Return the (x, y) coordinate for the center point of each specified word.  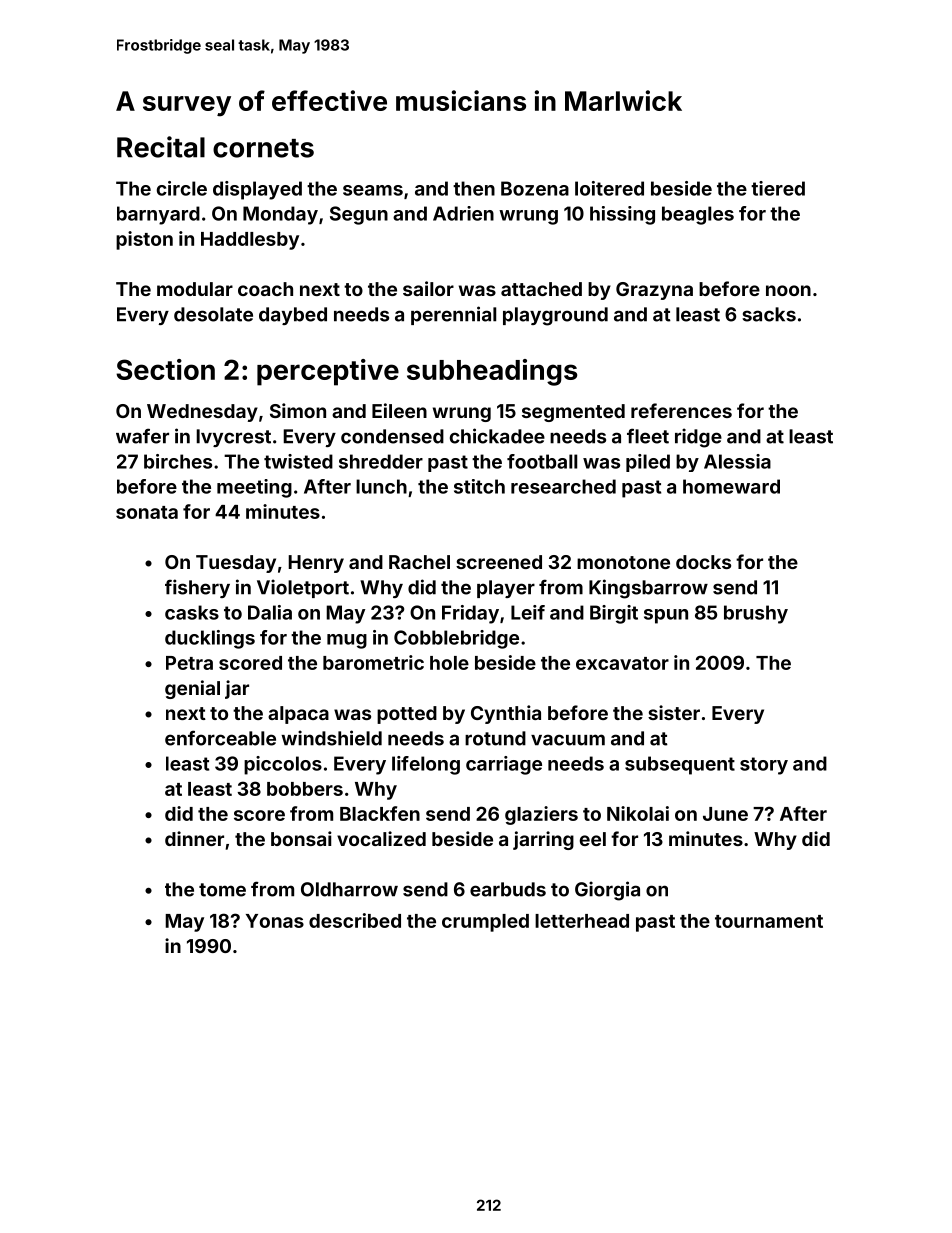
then (474, 188)
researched (563, 486)
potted (407, 715)
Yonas (275, 921)
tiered (778, 188)
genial (192, 689)
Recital (161, 147)
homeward (731, 486)
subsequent (680, 765)
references (681, 410)
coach (265, 289)
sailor (428, 288)
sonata (147, 512)
